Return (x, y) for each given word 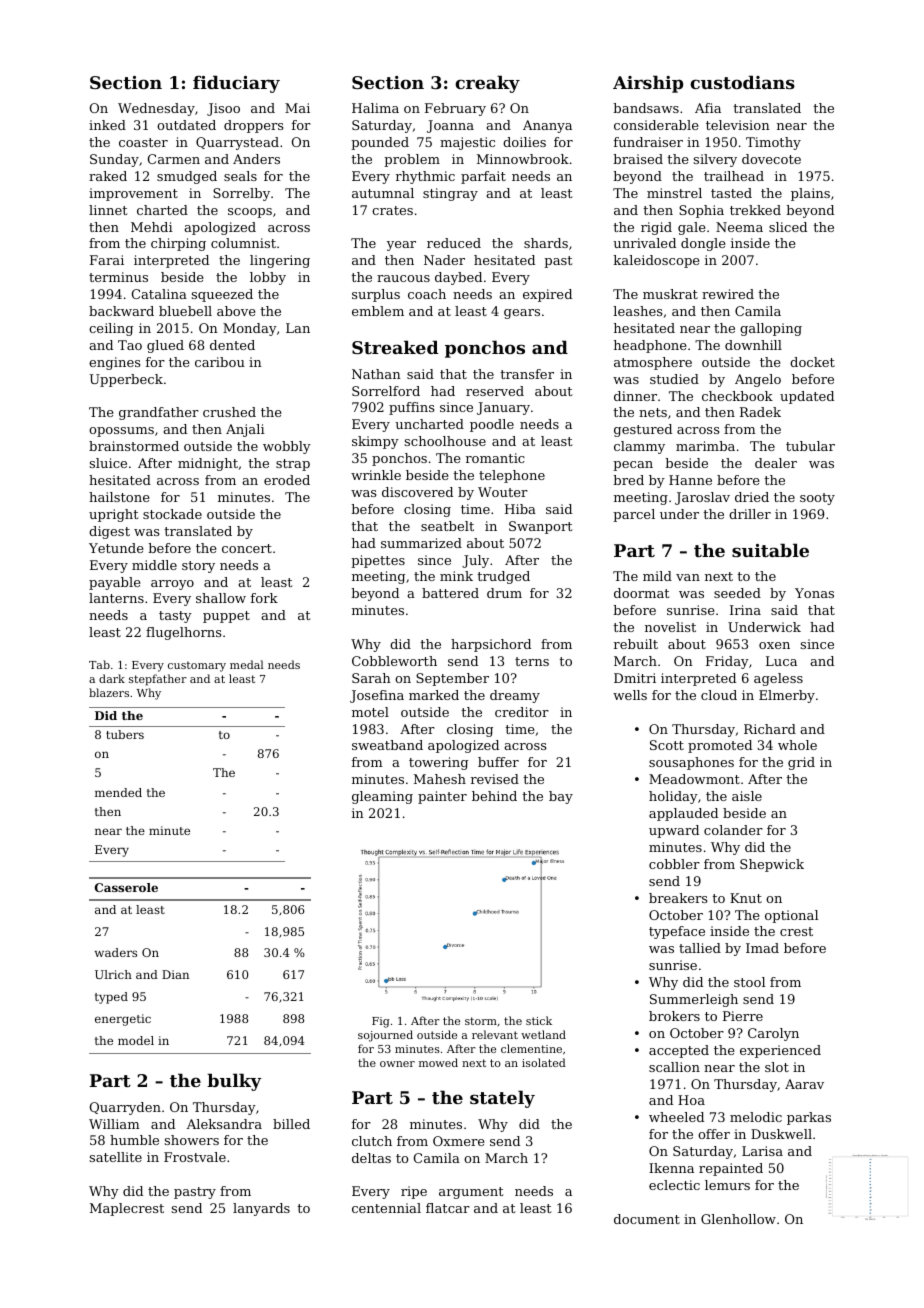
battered (450, 593)
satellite (116, 1157)
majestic (467, 143)
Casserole (126, 887)
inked (107, 125)
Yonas (814, 593)
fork (264, 598)
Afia (708, 108)
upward (674, 831)
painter (442, 797)
